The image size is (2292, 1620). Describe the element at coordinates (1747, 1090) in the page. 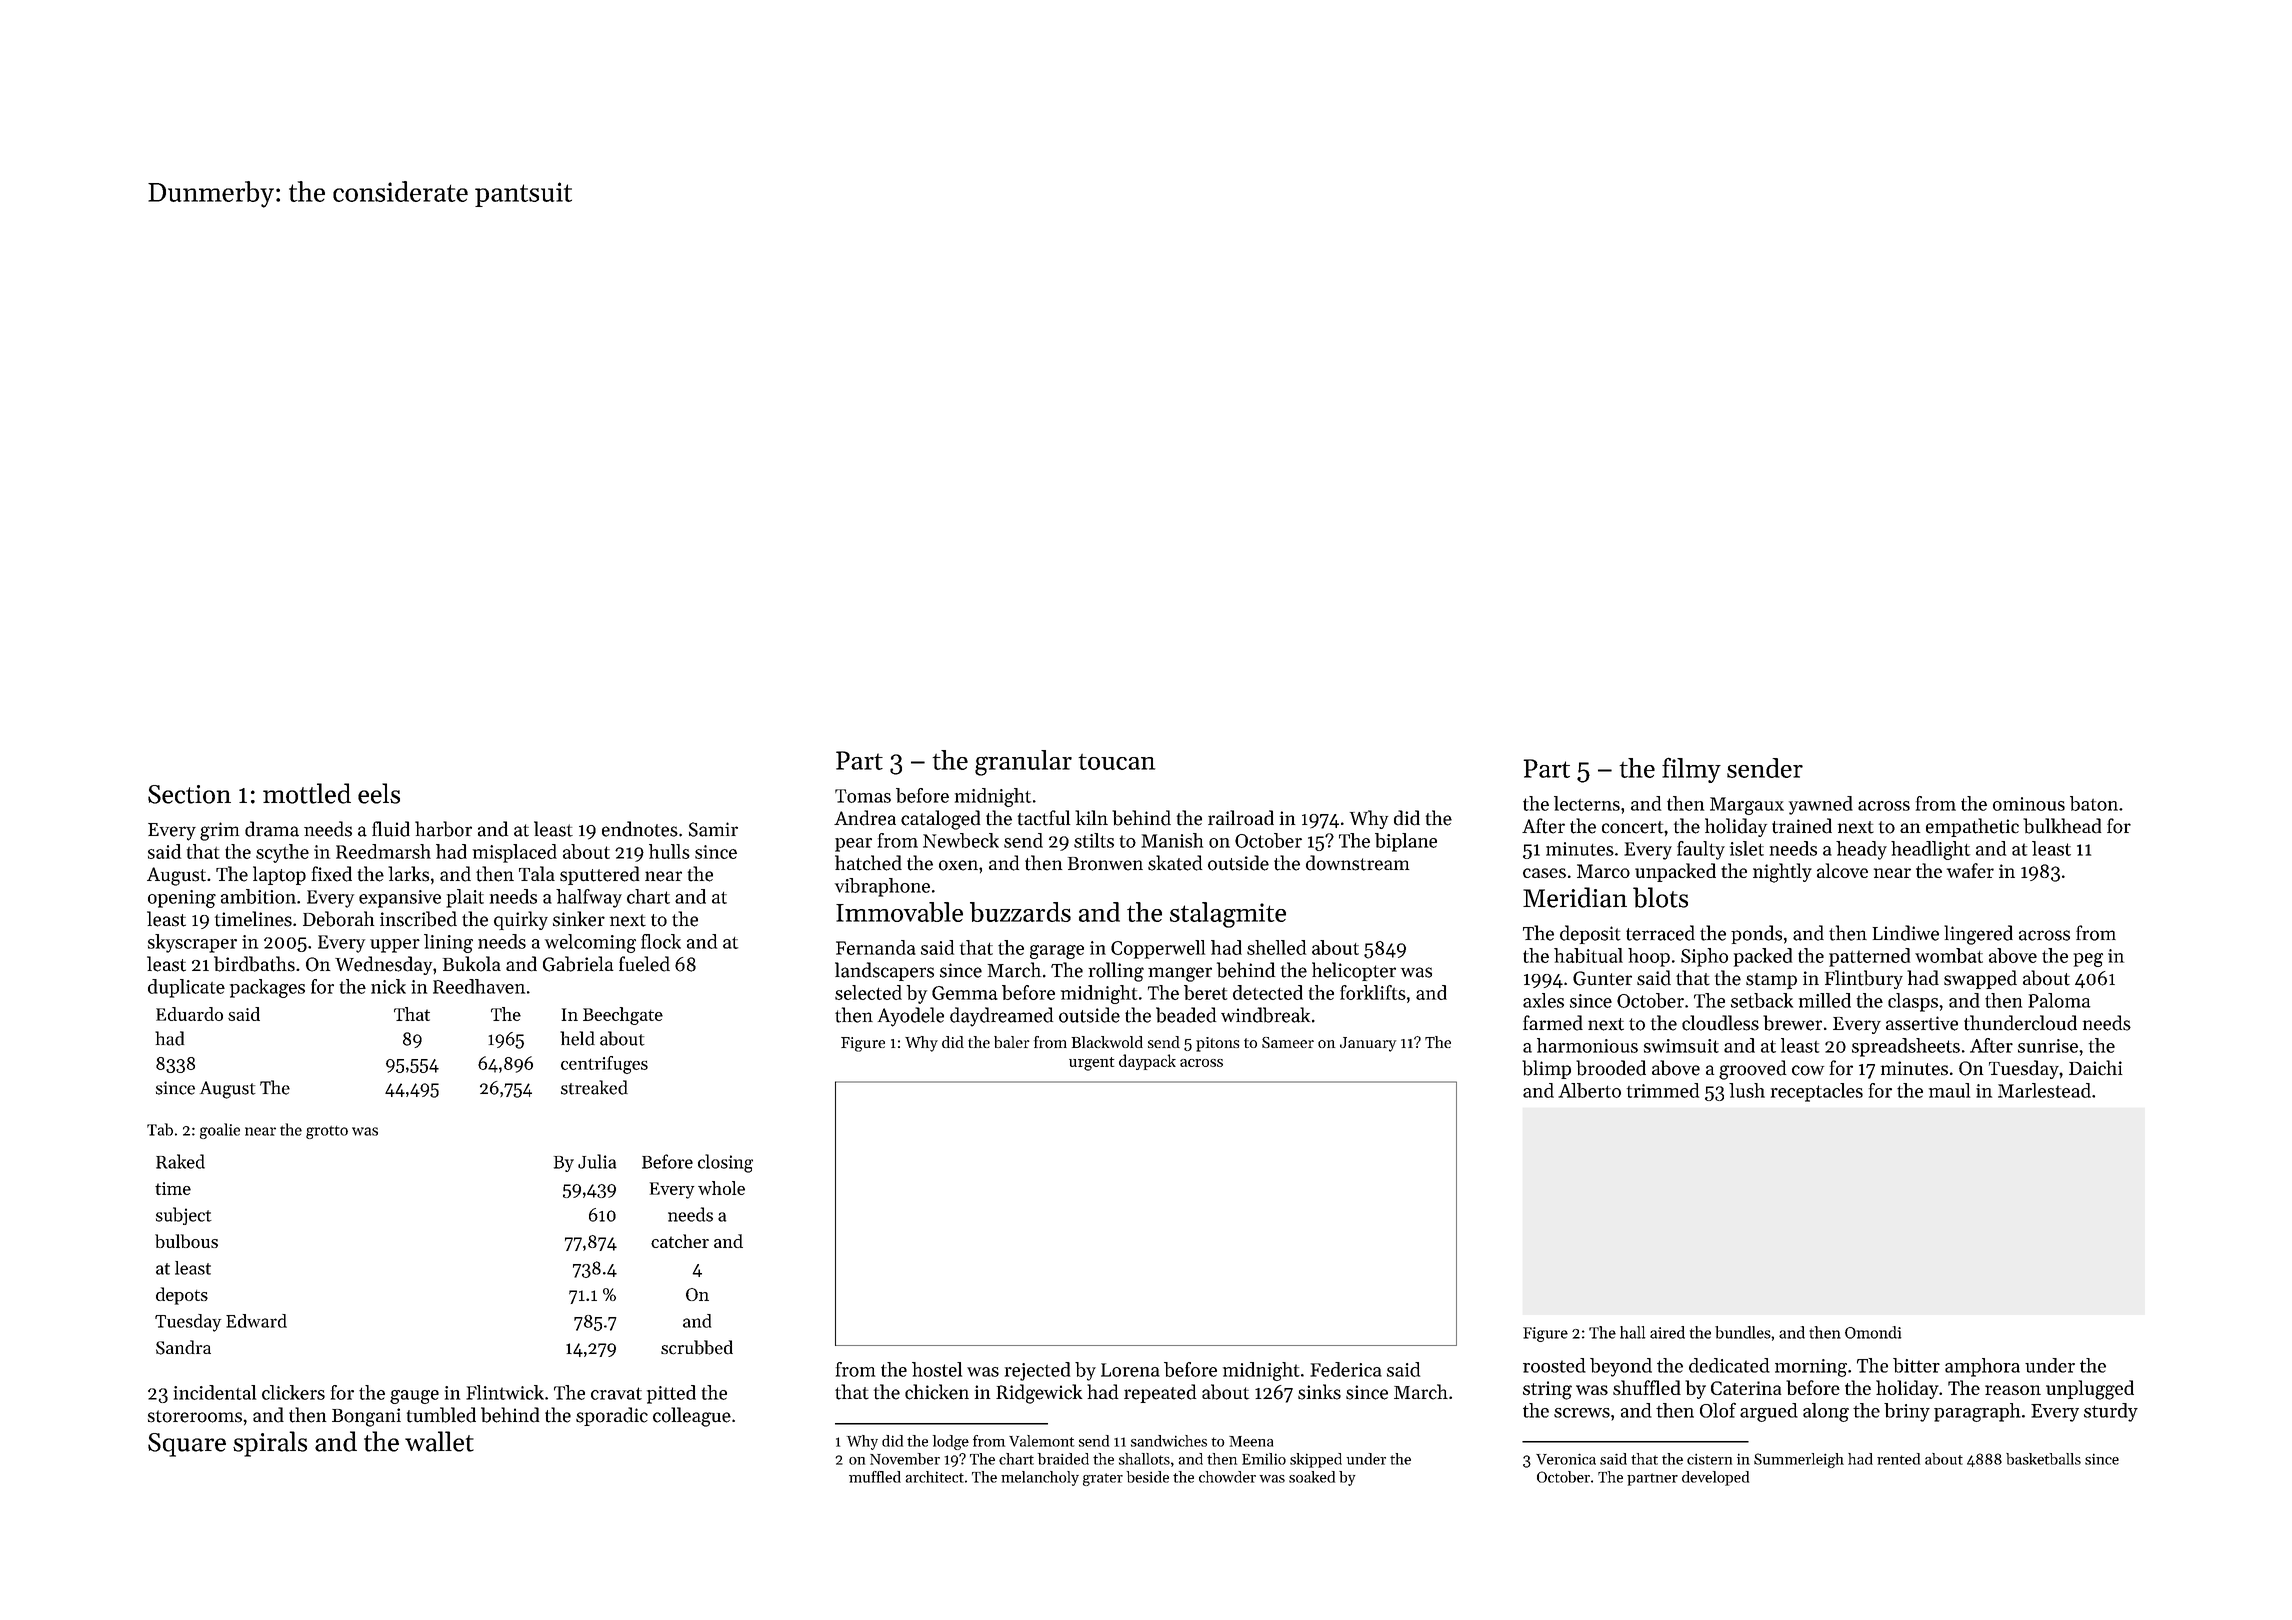

I see `lush` at that location.
